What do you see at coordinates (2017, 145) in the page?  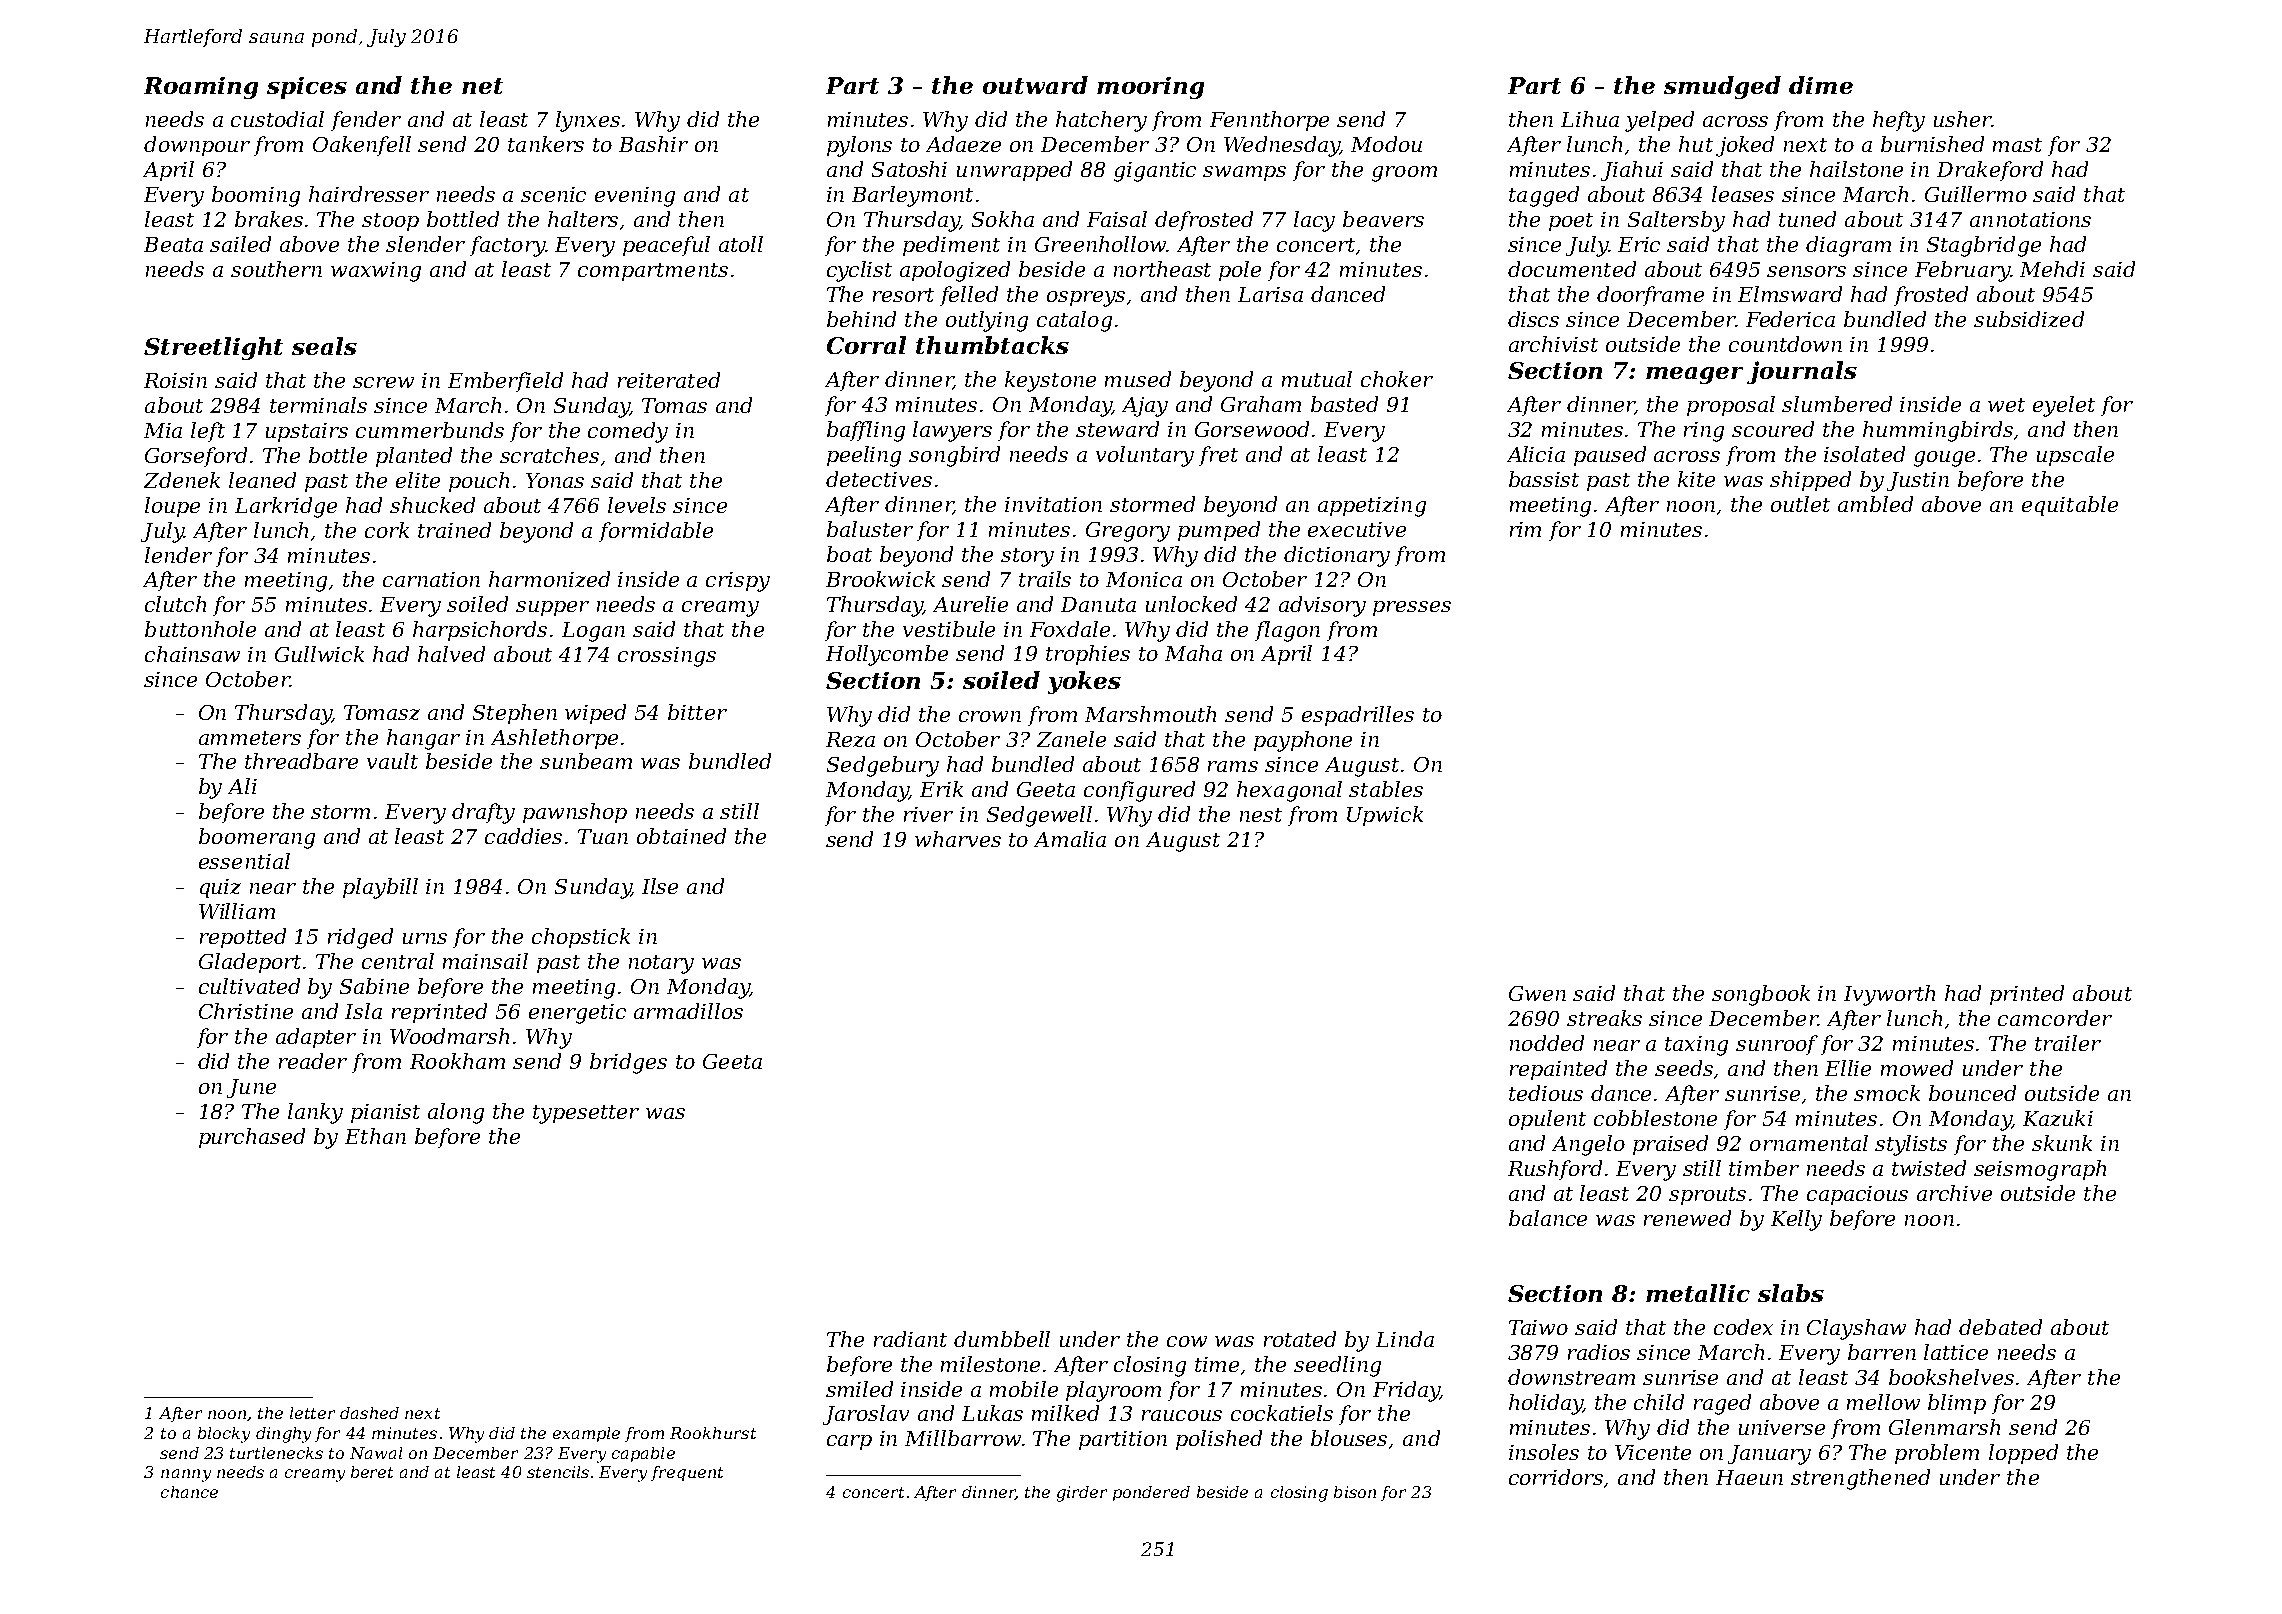 I see `mast` at bounding box center [2017, 145].
